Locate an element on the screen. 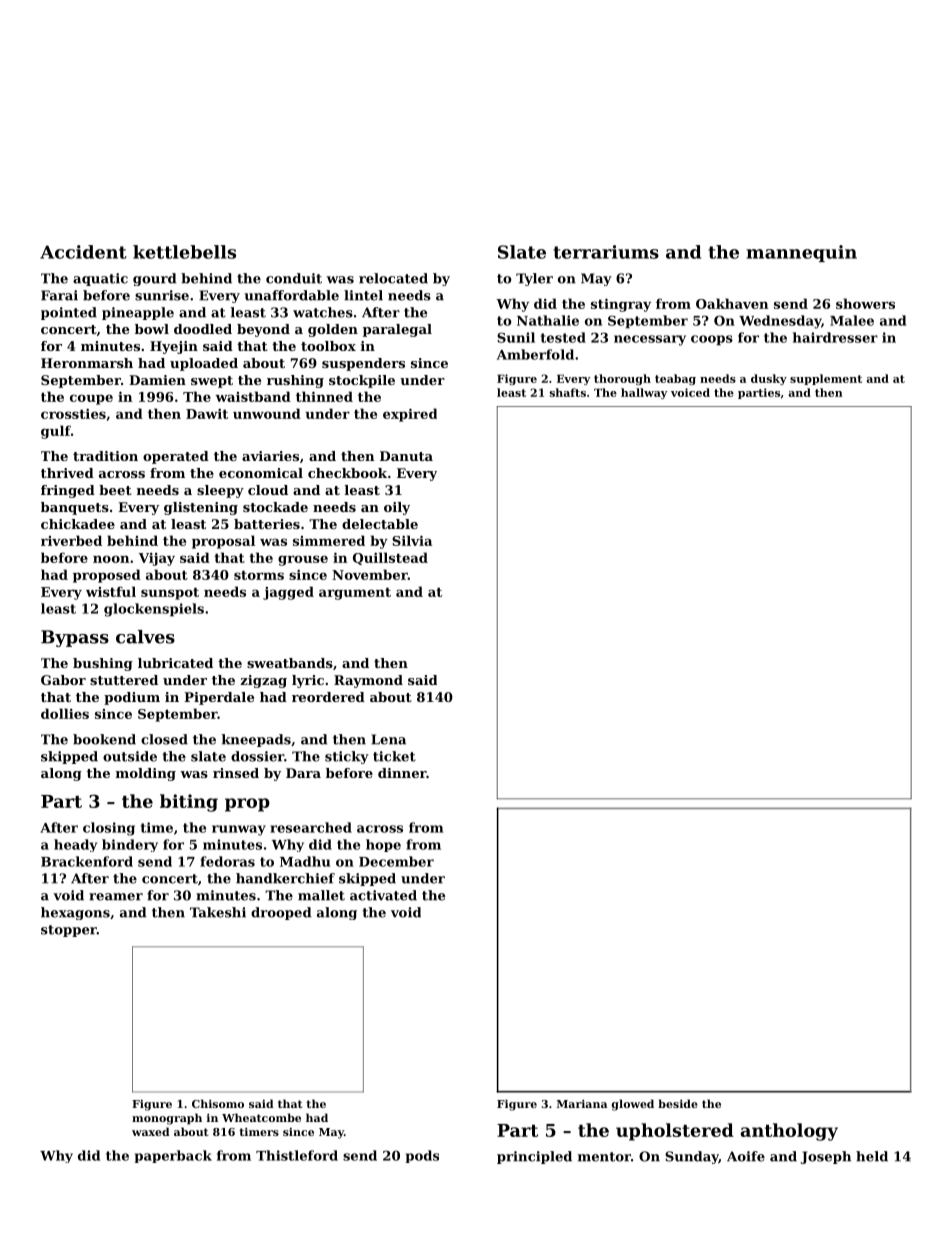  principled is located at coordinates (534, 1157).
